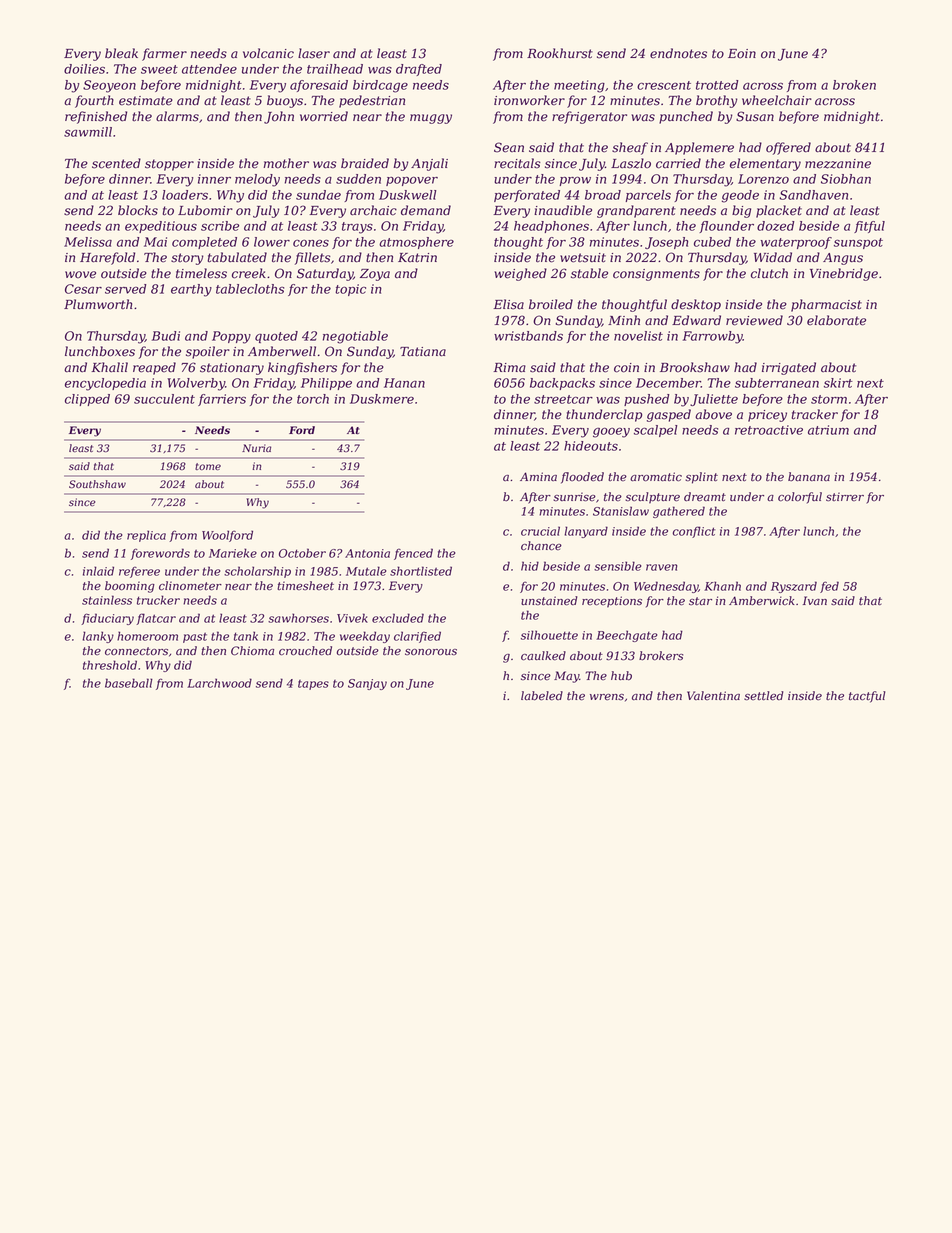 The height and width of the image is (1233, 952). What do you see at coordinates (574, 497) in the image?
I see `sunrise` at bounding box center [574, 497].
